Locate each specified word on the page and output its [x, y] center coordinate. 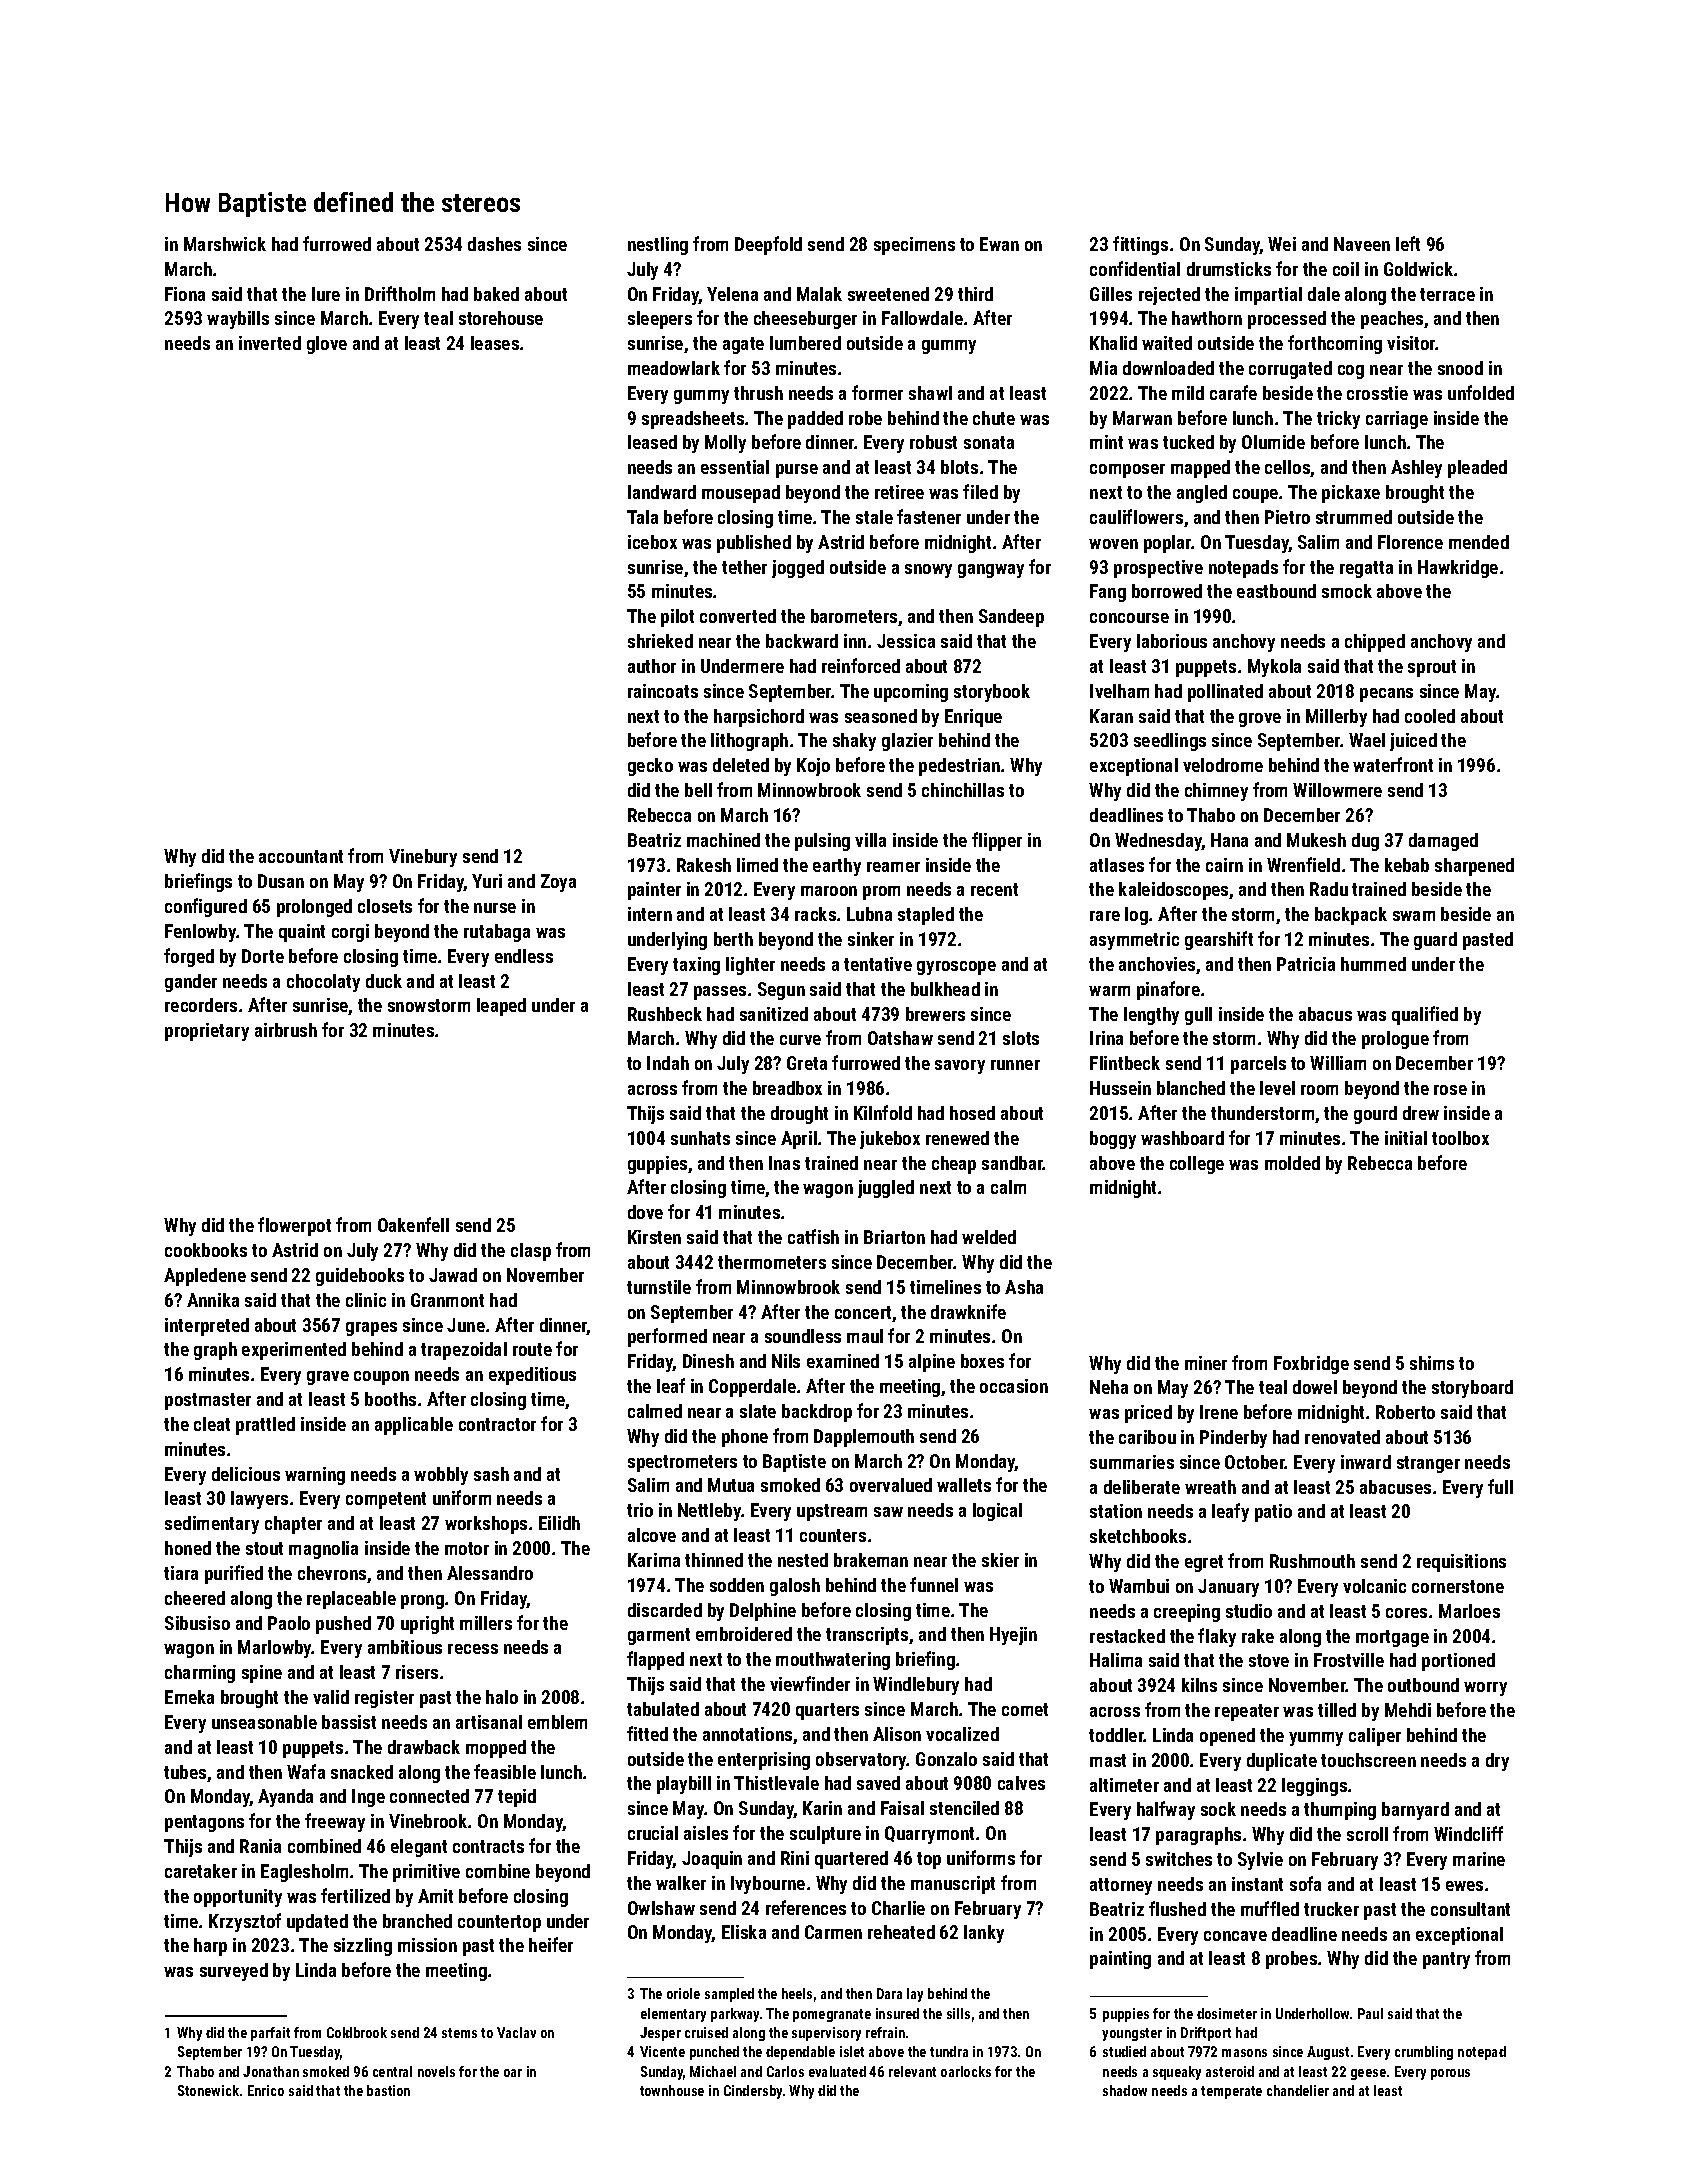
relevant [912, 2071]
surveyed [234, 1972]
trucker [1331, 1909]
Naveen [1362, 244]
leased [652, 442]
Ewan [999, 244]
